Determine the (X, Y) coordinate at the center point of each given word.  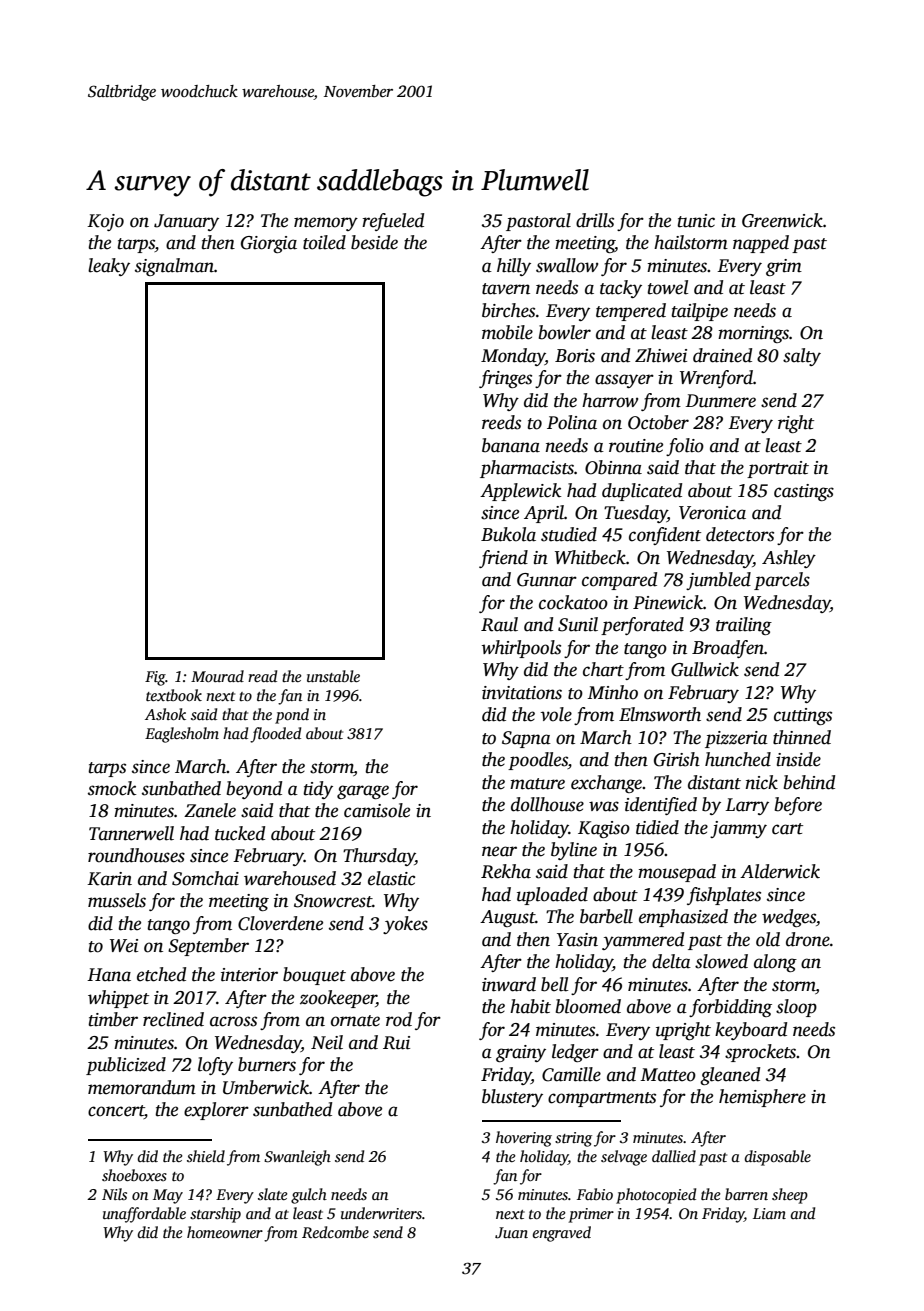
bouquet (314, 976)
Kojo (105, 222)
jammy (738, 829)
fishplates (724, 896)
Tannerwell (131, 833)
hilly (514, 267)
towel (667, 287)
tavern (506, 289)
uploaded (552, 896)
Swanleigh (297, 1158)
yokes (405, 925)
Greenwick (782, 220)
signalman (174, 267)
